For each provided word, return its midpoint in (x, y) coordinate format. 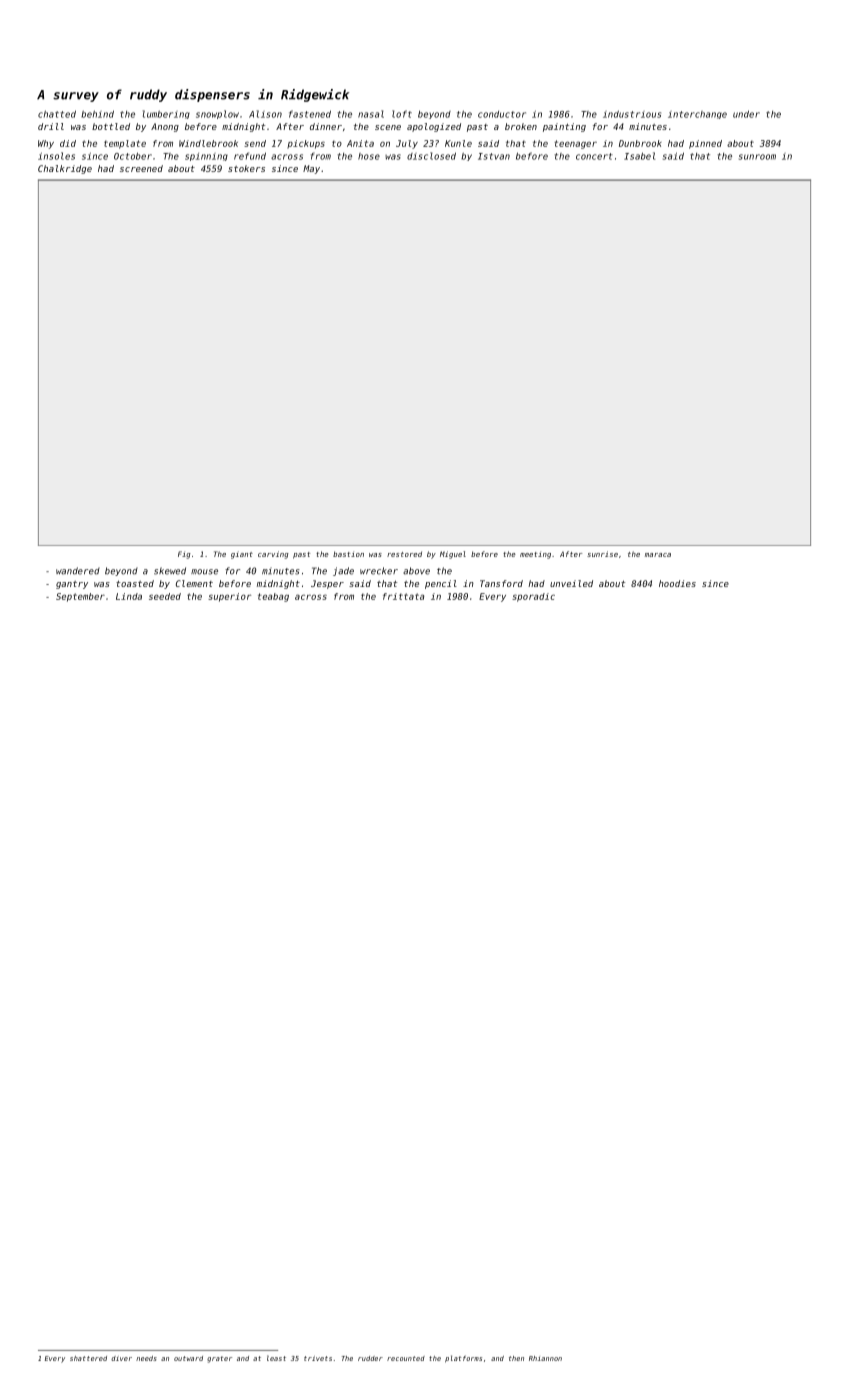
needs (146, 1358)
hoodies (677, 583)
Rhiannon (545, 1358)
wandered (78, 571)
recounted (406, 1358)
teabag (273, 597)
